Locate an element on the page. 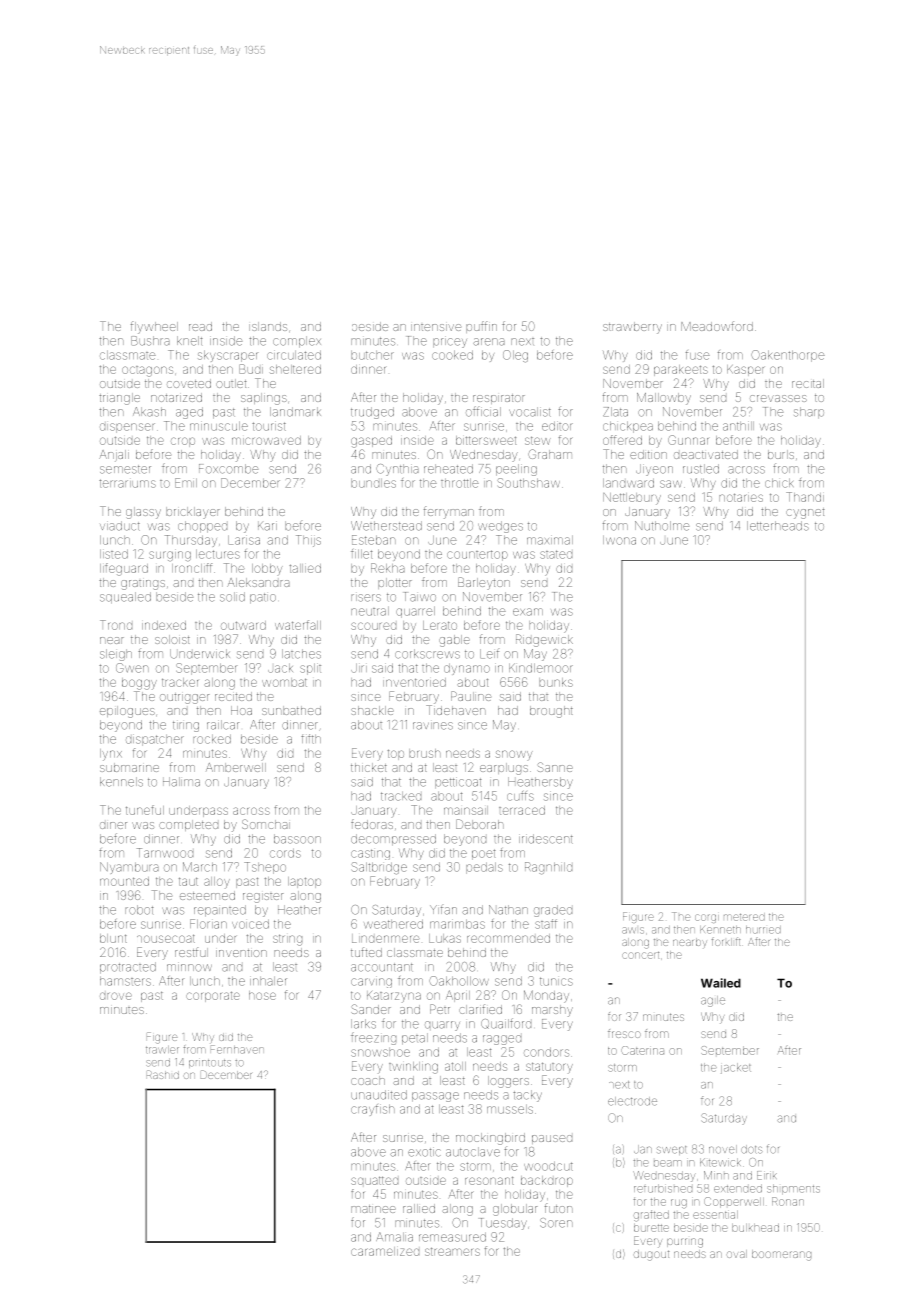 The image size is (924, 1308). maximal is located at coordinates (550, 540).
